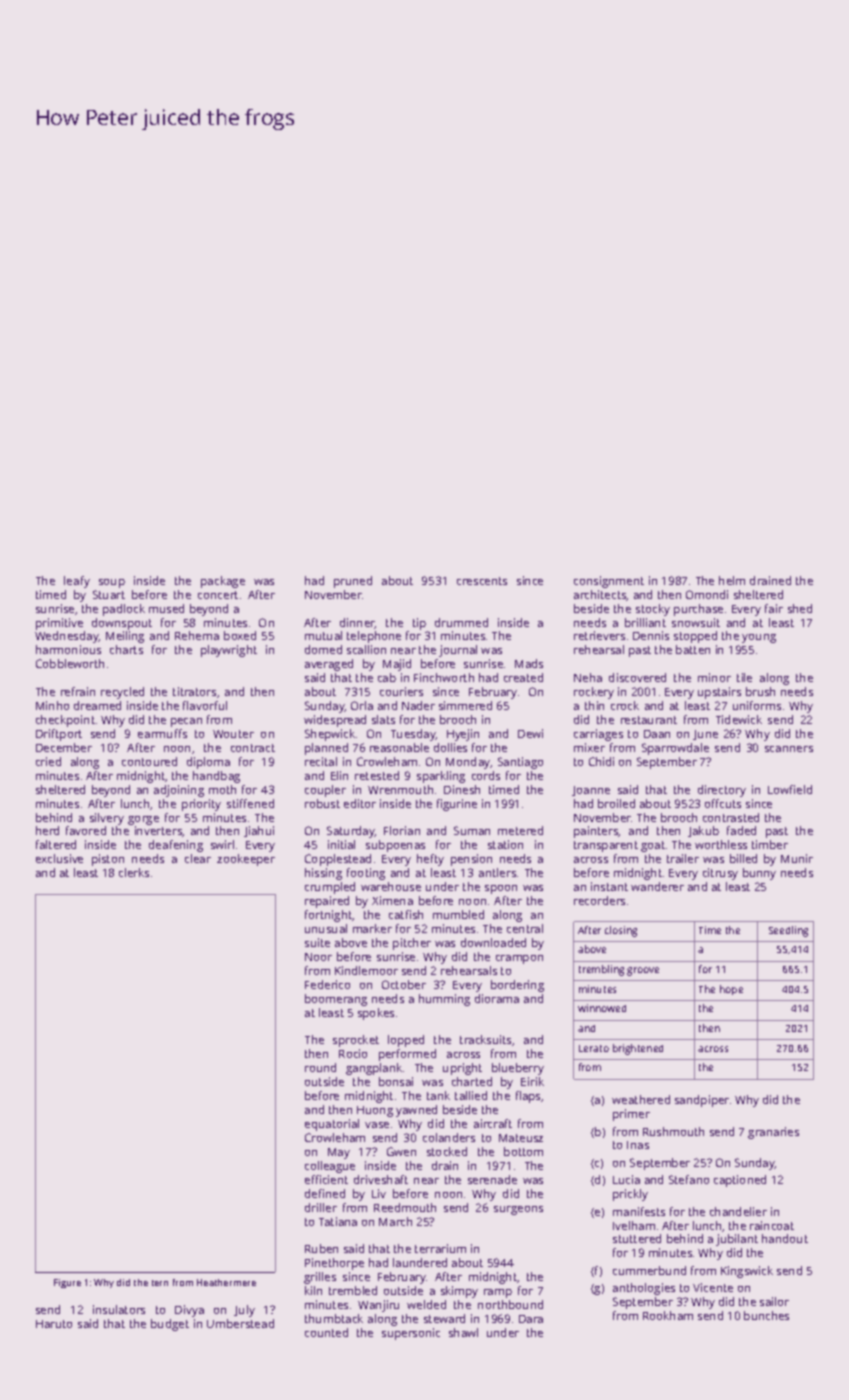 The image size is (849, 1400). I want to click on wanderer, so click(657, 886).
